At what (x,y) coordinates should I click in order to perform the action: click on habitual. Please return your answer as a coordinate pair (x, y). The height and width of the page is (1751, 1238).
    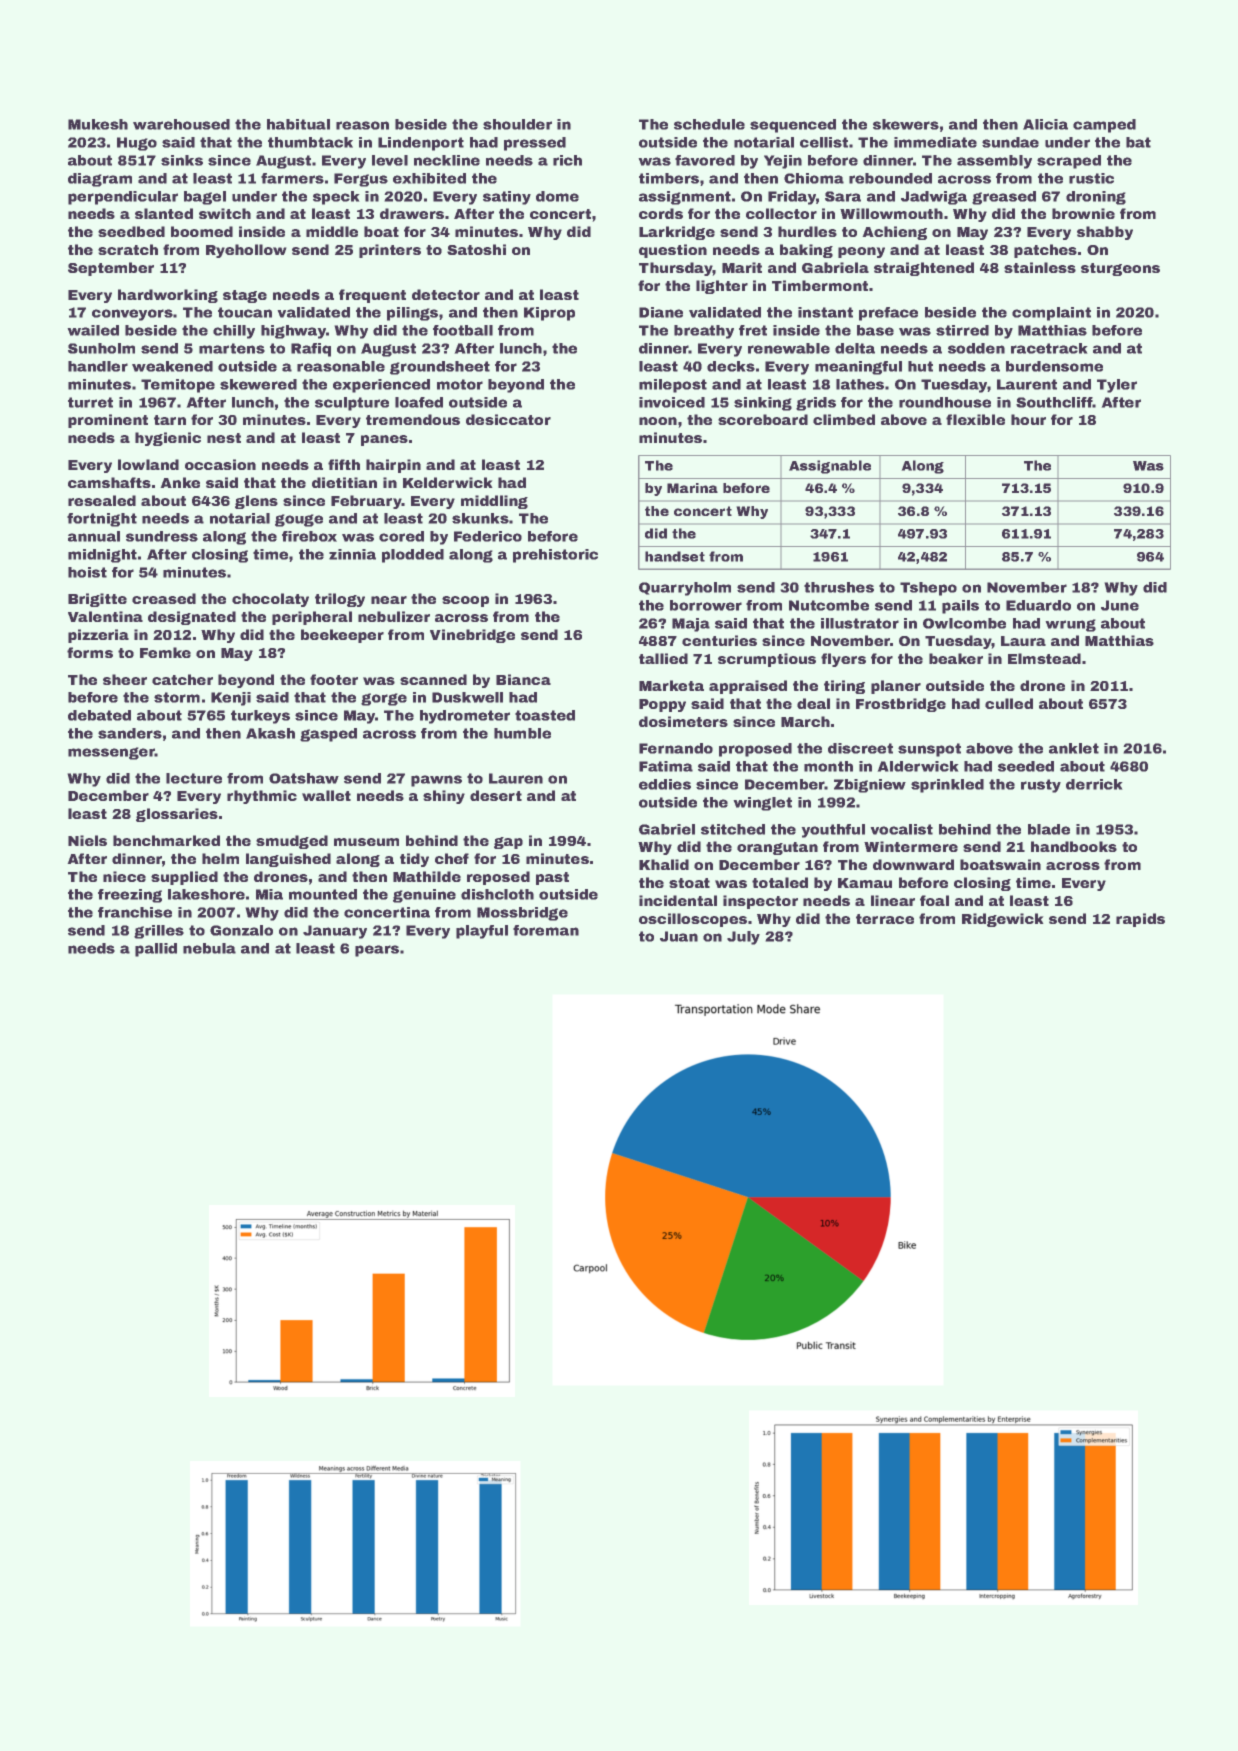
    Looking at the image, I should click on (298, 124).
